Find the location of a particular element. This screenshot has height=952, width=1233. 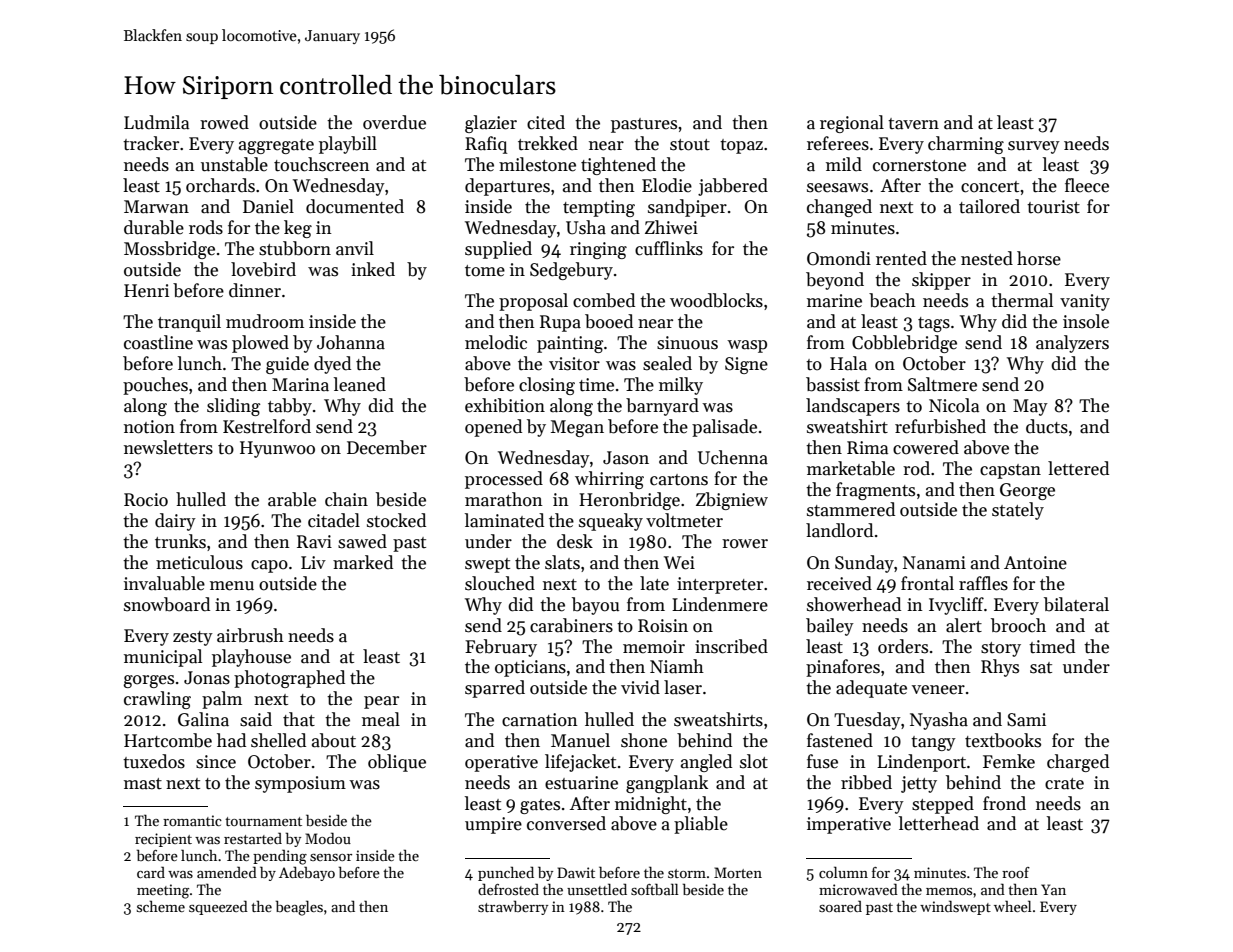

Saltmere is located at coordinates (942, 384).
